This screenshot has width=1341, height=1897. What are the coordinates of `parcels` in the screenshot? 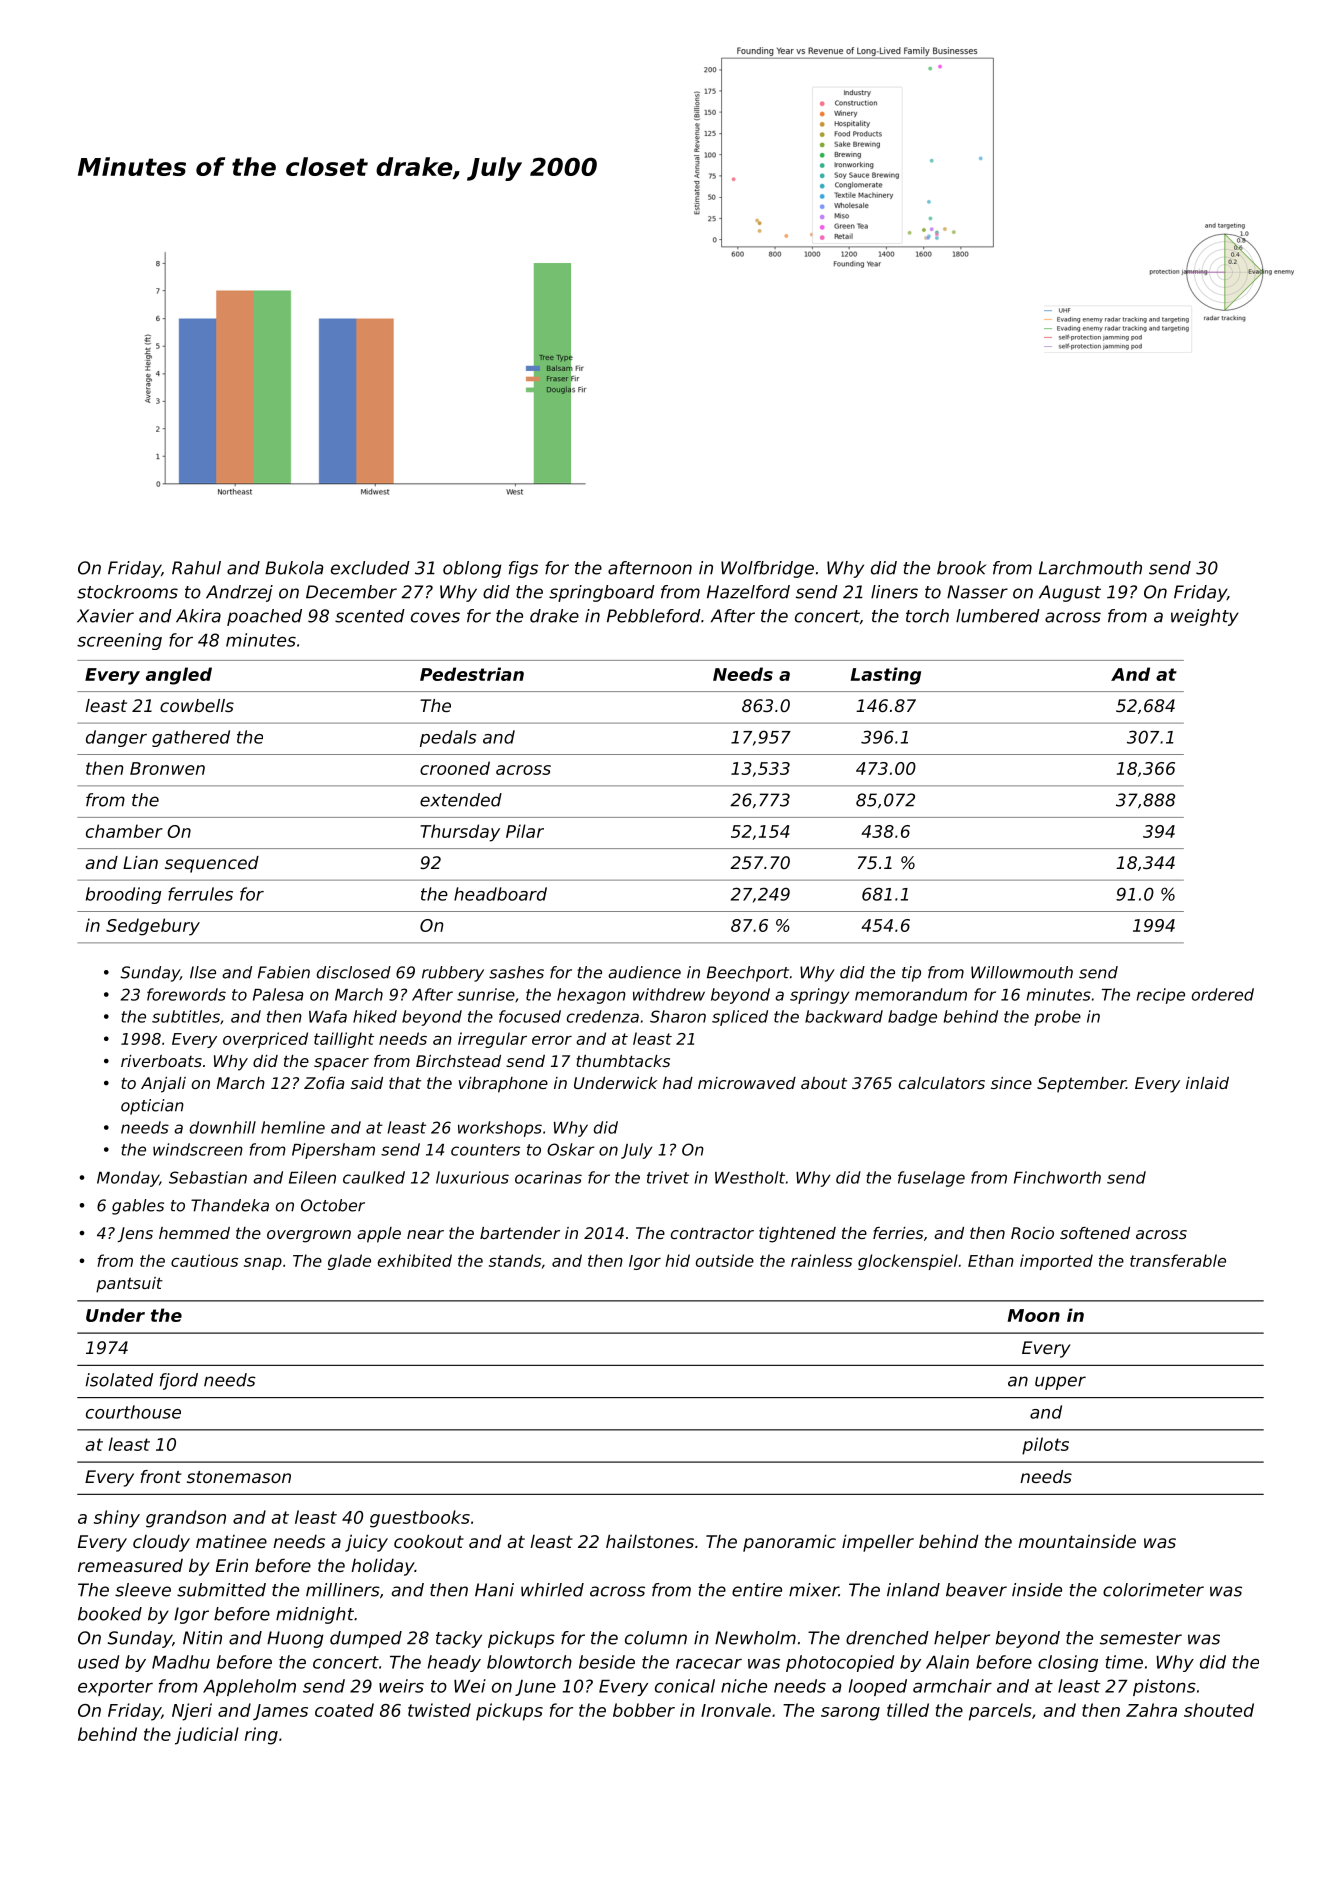 It's located at (1000, 1712).
